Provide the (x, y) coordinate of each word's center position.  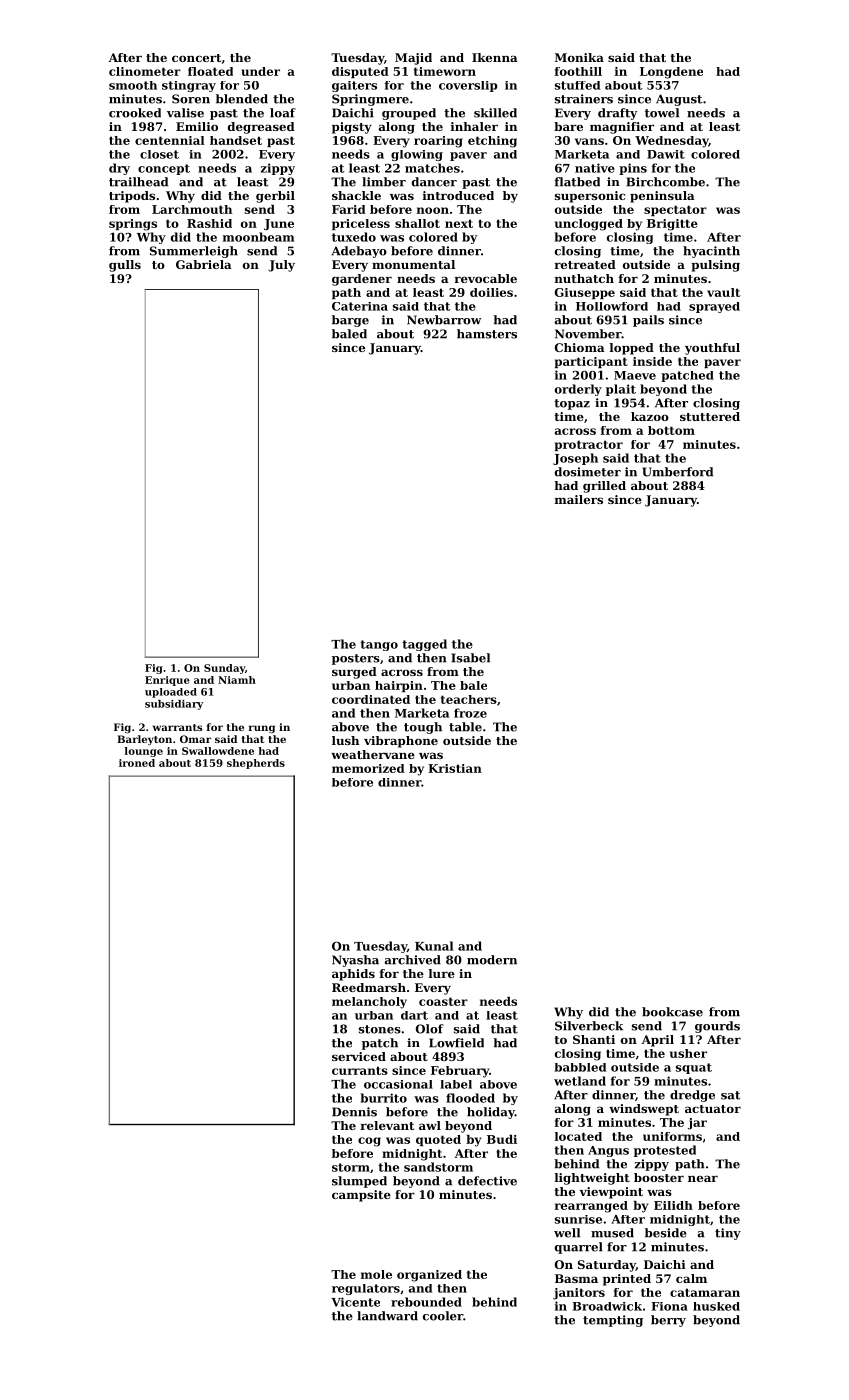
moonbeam (258, 237)
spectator (675, 210)
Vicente (355, 1302)
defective (487, 1181)
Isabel (470, 658)
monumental (413, 264)
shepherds (256, 764)
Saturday (607, 1266)
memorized (368, 768)
